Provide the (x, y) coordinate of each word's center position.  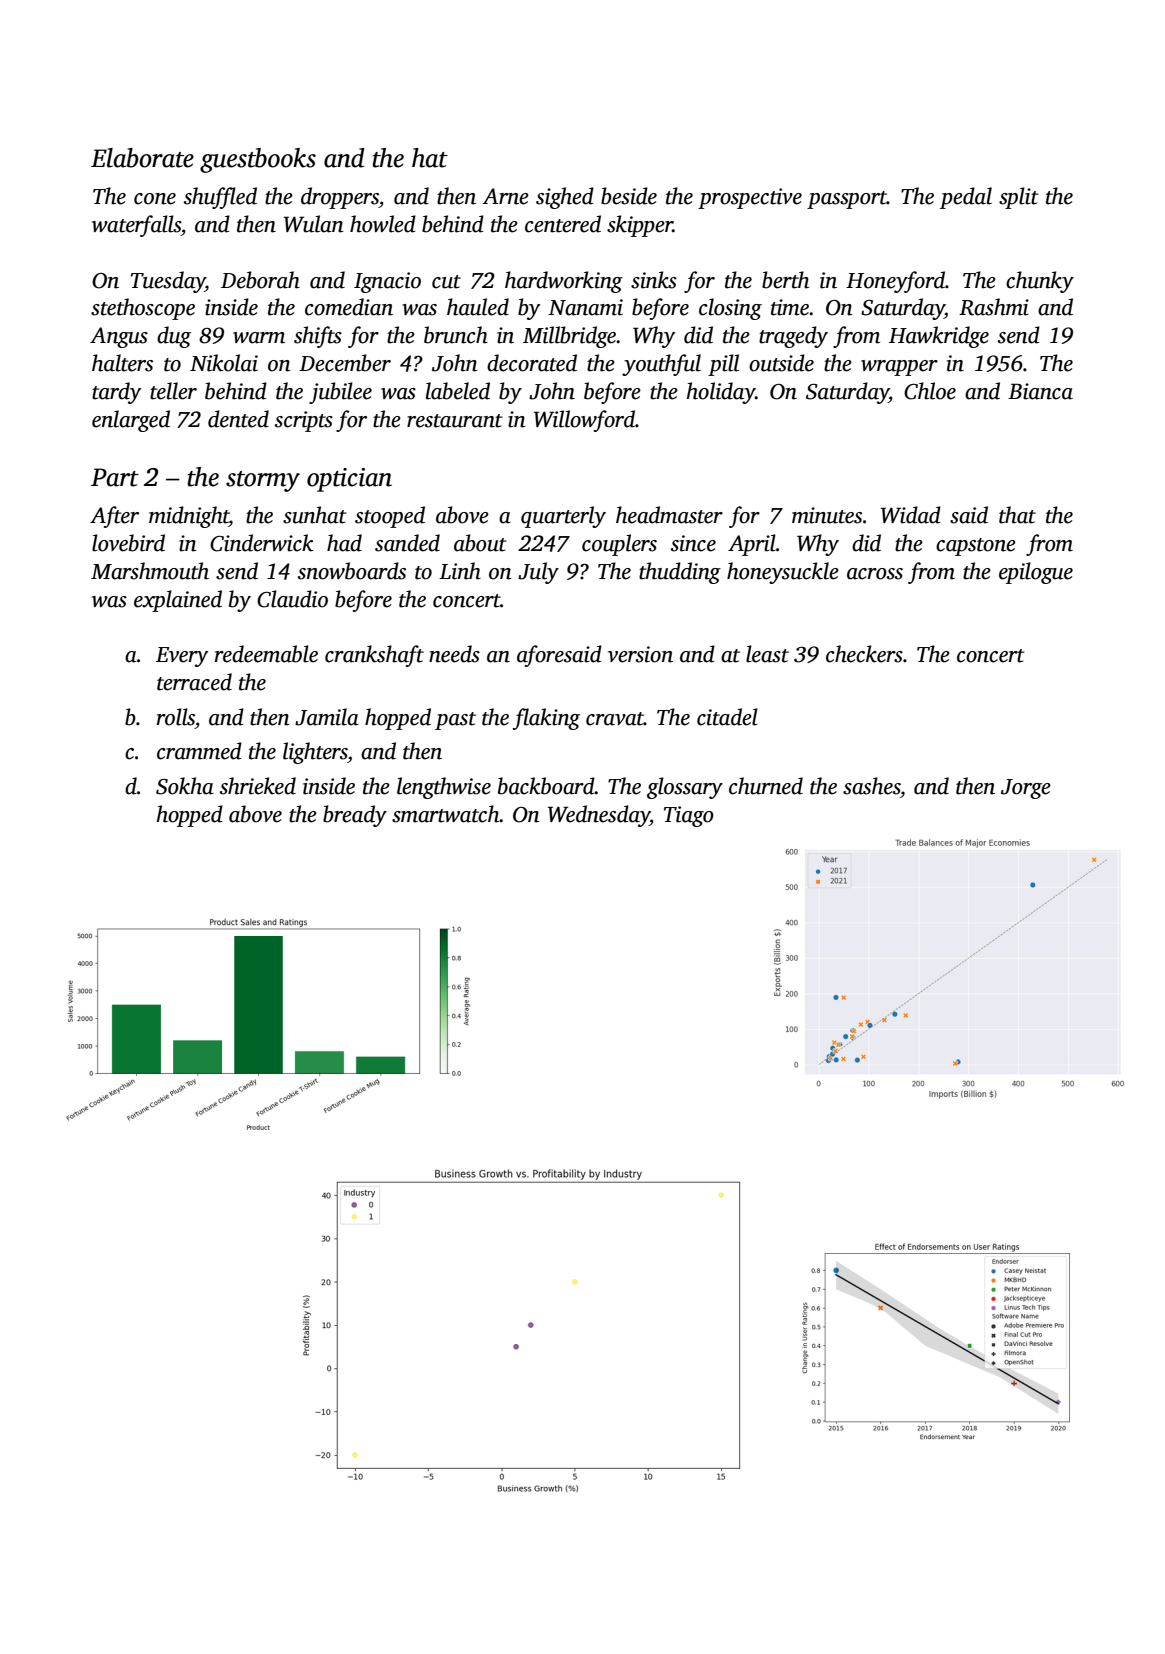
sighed (565, 198)
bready (355, 816)
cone (155, 199)
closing (730, 309)
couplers (619, 545)
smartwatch (446, 814)
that (1017, 515)
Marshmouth (150, 571)
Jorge (1026, 789)
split (1019, 198)
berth (785, 280)
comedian (349, 307)
